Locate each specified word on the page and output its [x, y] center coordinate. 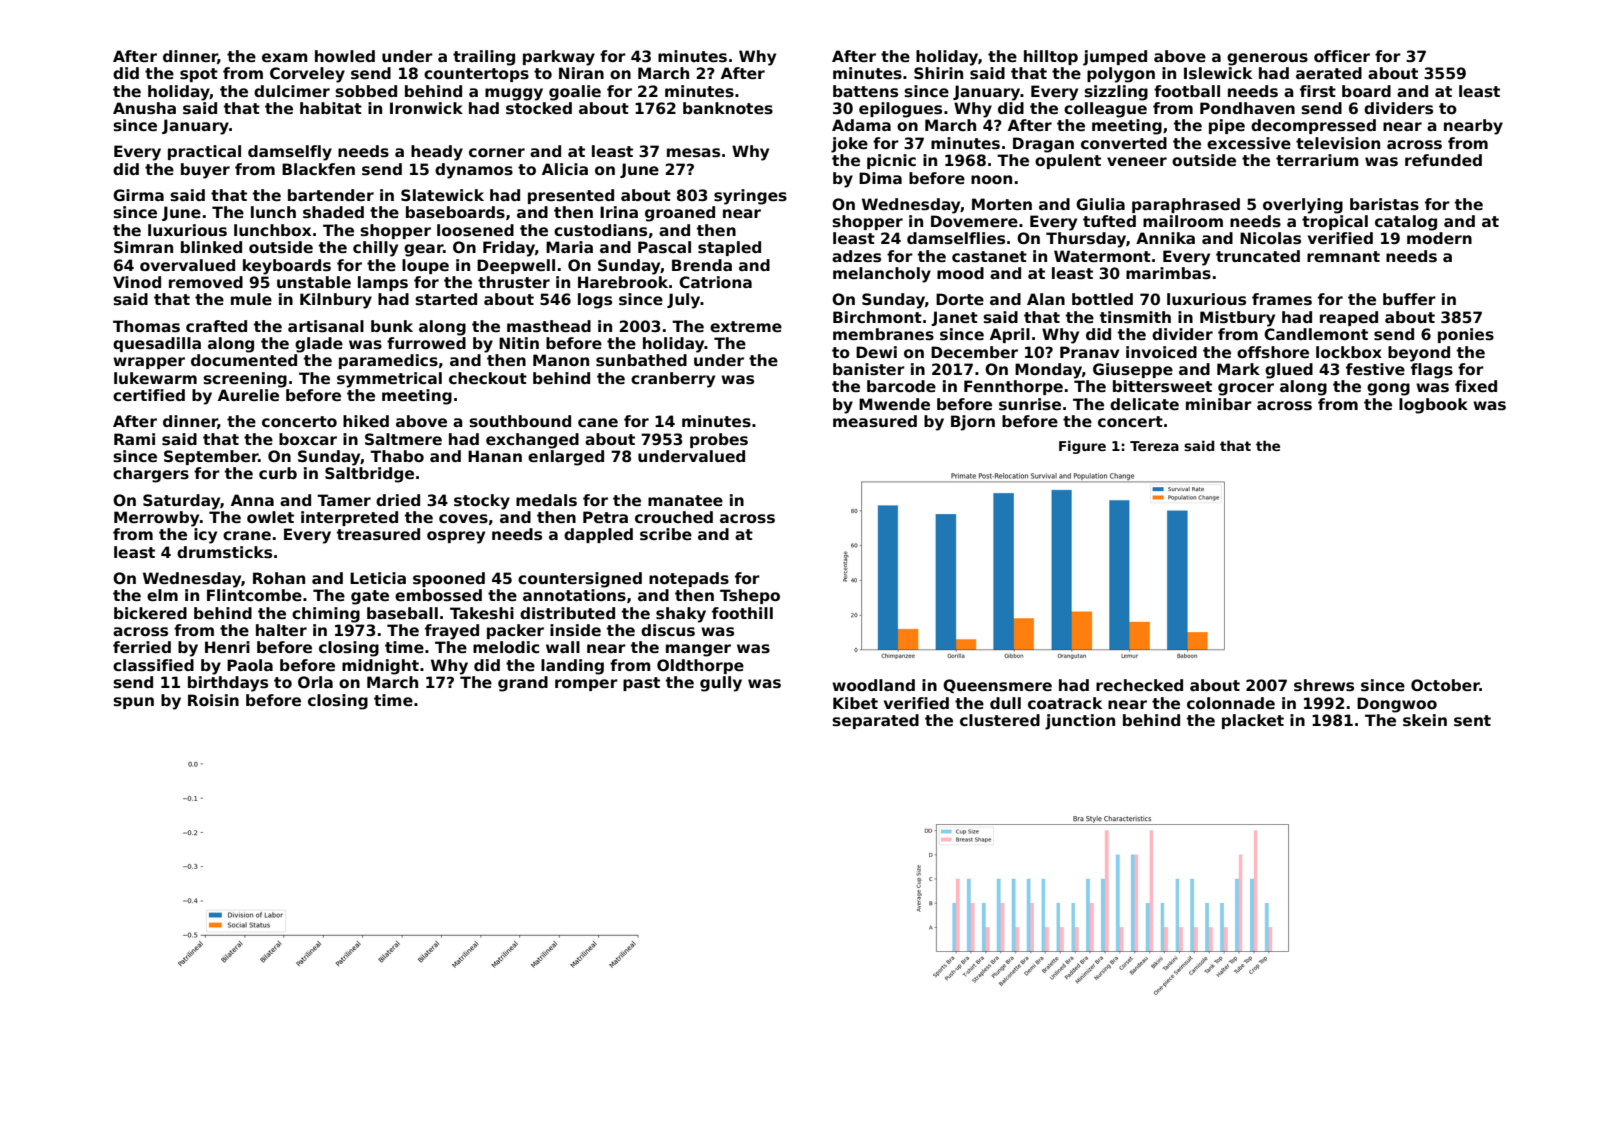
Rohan [279, 578]
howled [345, 56]
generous [1267, 59]
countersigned [580, 580]
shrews [1324, 685]
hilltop [1051, 57]
